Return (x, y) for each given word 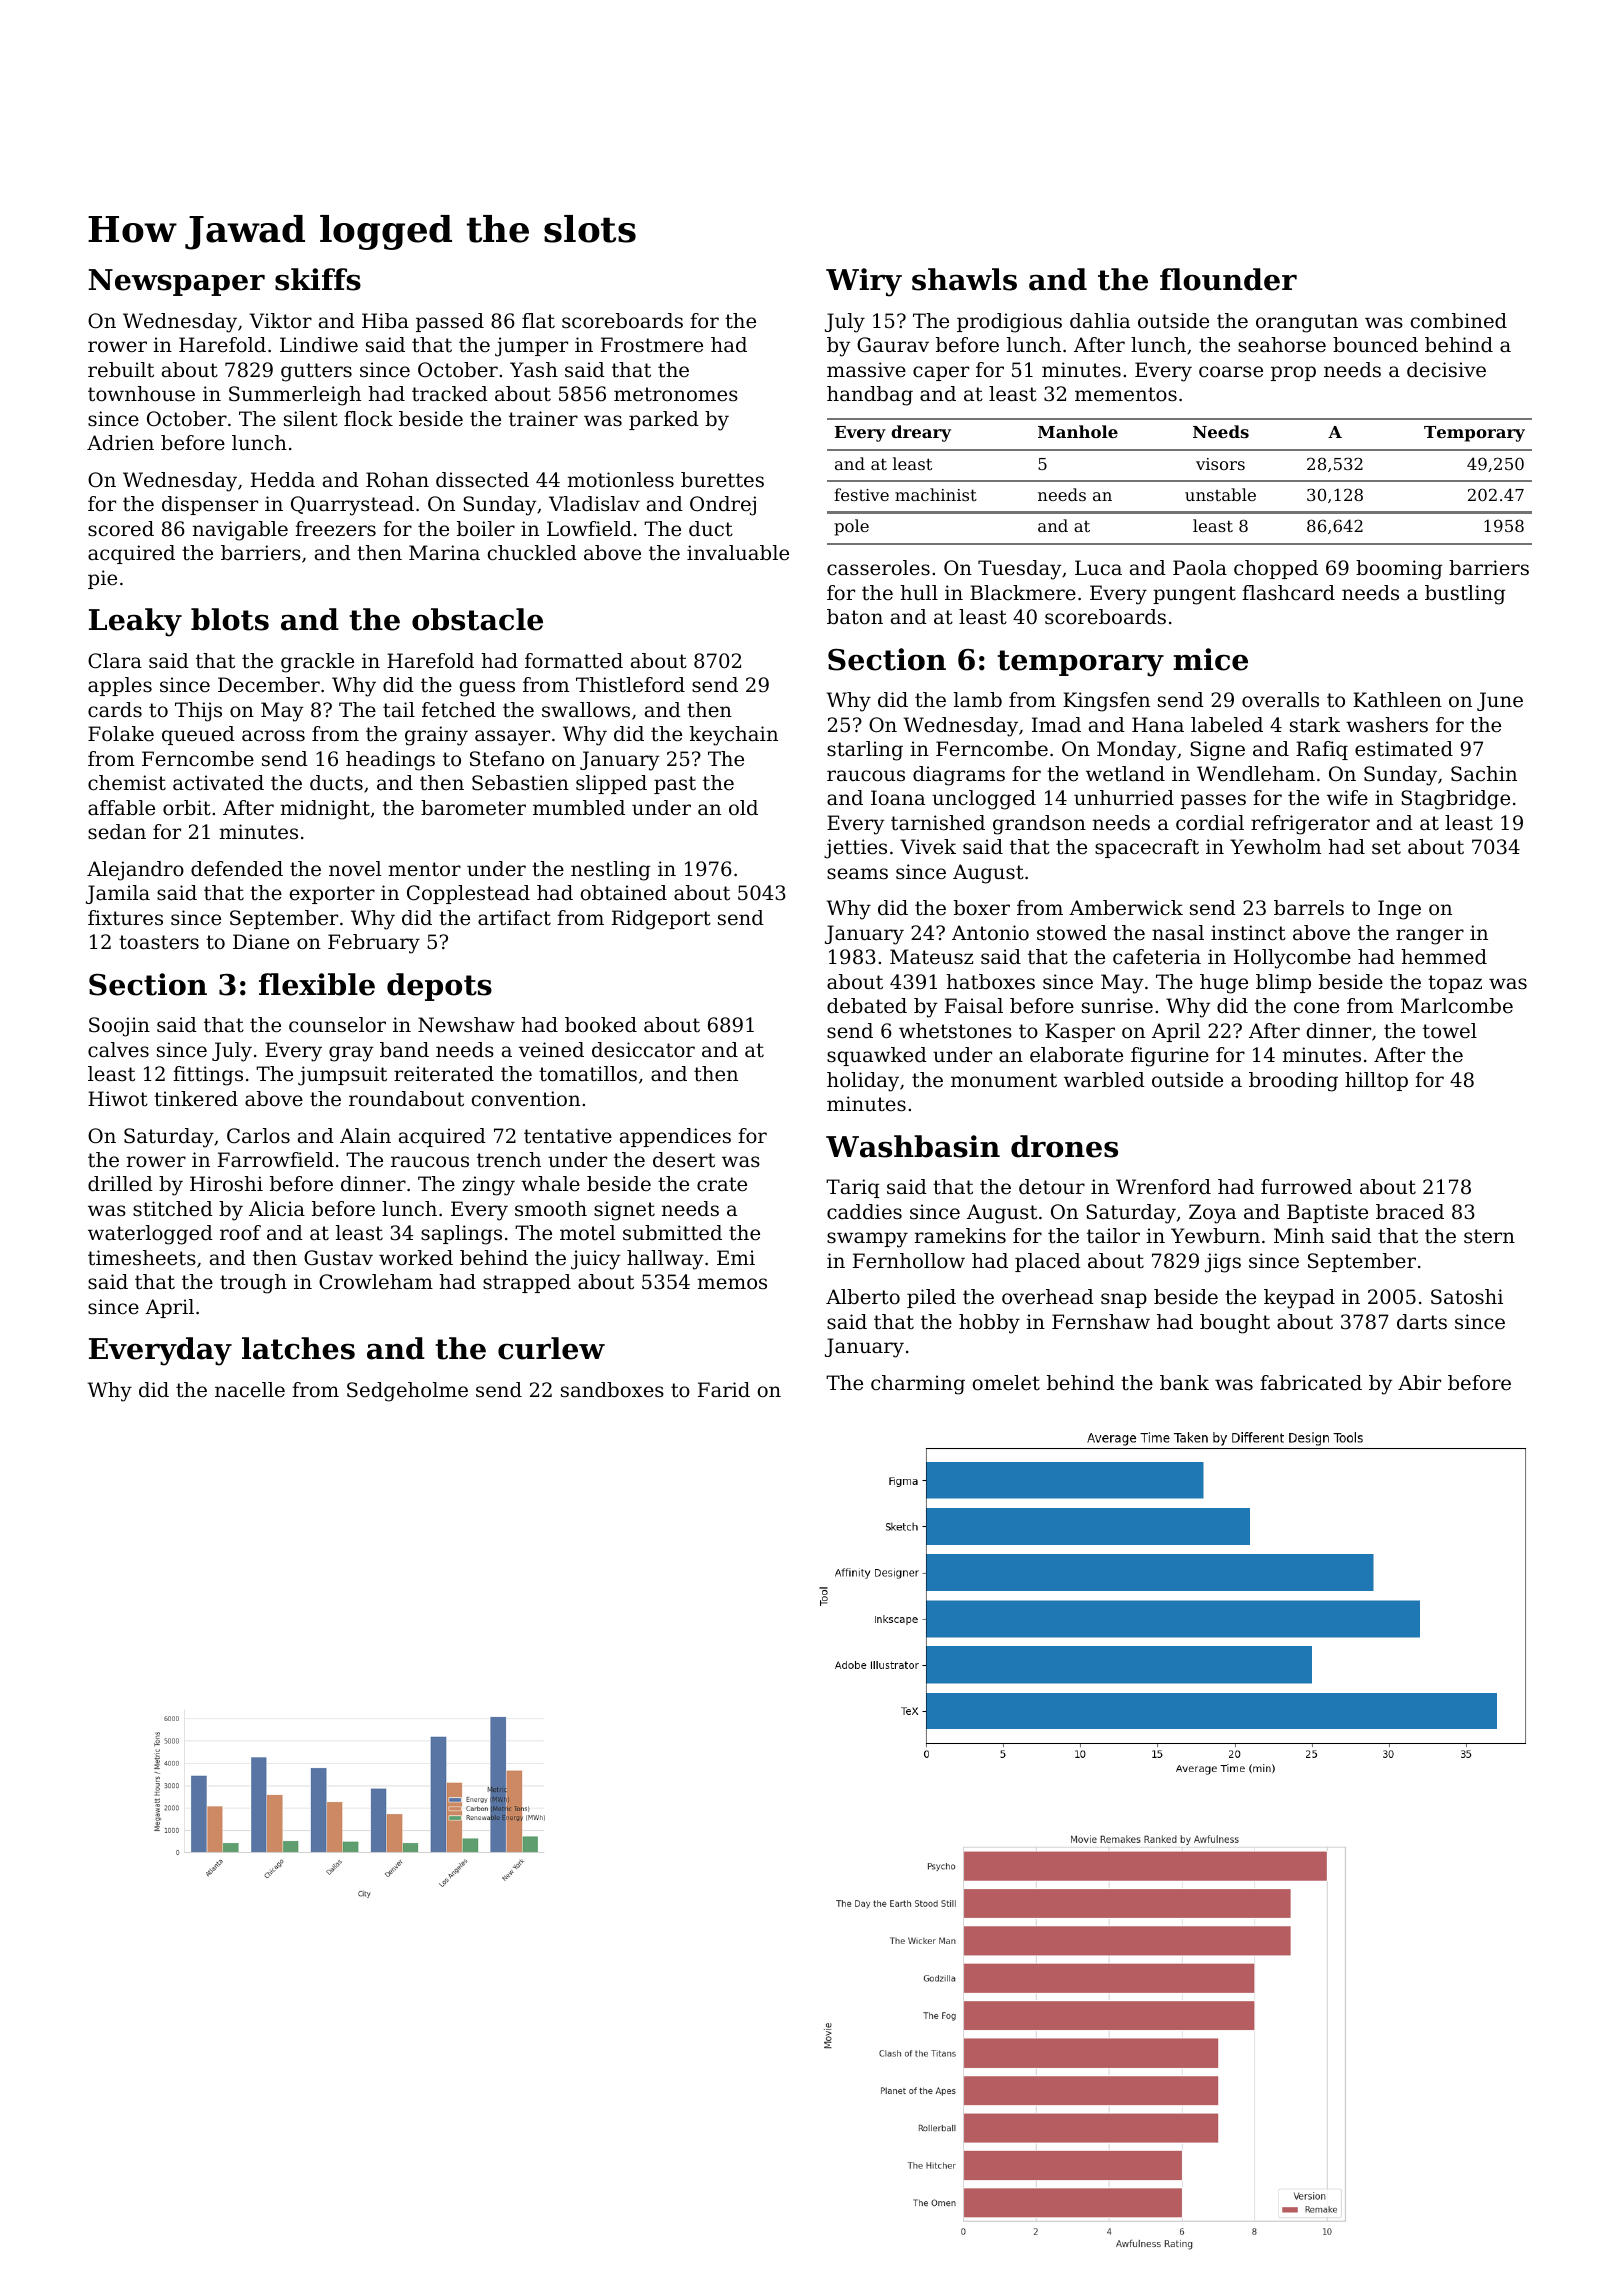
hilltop (1376, 1081)
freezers (335, 529)
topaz (1455, 984)
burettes (722, 480)
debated (867, 1006)
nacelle (250, 1390)
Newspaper (177, 282)
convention (526, 1099)
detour (1052, 1187)
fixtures (125, 917)
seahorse (1282, 345)
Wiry (864, 282)
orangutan (1307, 323)
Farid (724, 1390)
